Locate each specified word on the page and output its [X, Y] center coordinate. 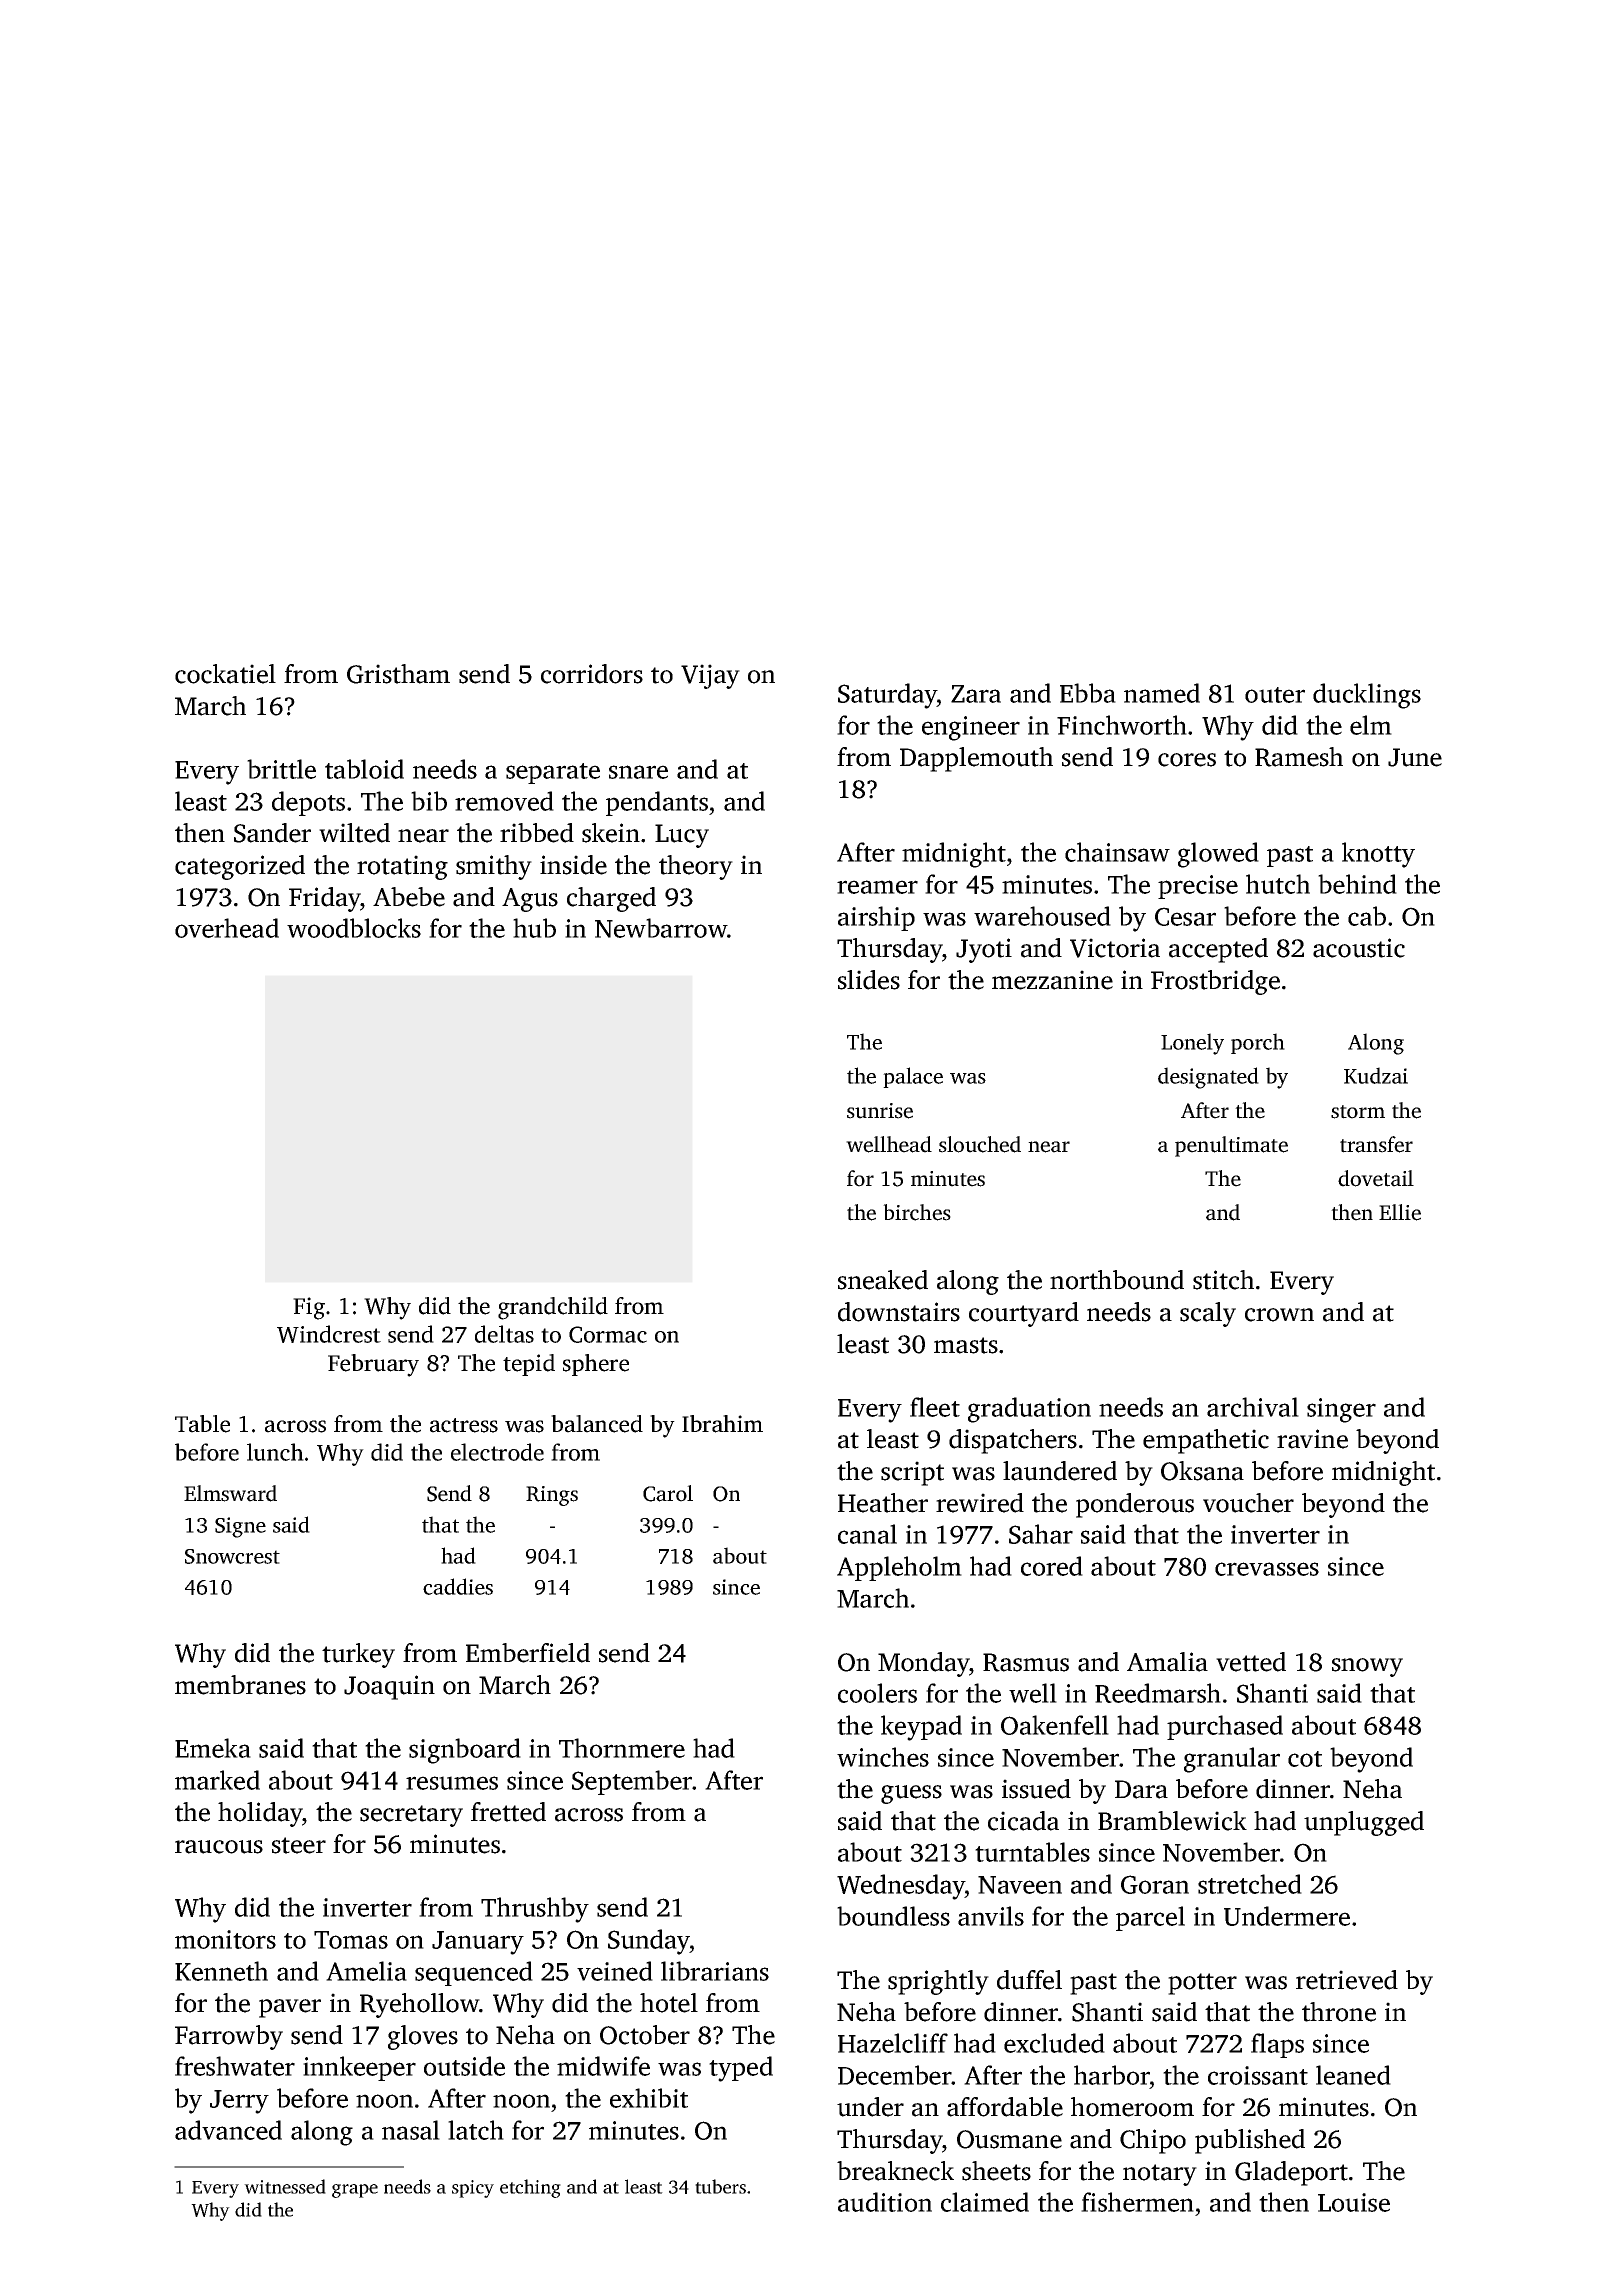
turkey [358, 1655]
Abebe [409, 897]
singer [1341, 1410]
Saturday [887, 696]
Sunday [649, 1942]
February [373, 1365]
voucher [1248, 1503]
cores [1187, 760]
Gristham [398, 674]
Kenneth [221, 1971]
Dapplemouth [976, 759]
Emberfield [528, 1653]
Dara [1141, 1789]
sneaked [883, 1280]
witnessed [285, 2186]
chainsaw [1117, 852]
